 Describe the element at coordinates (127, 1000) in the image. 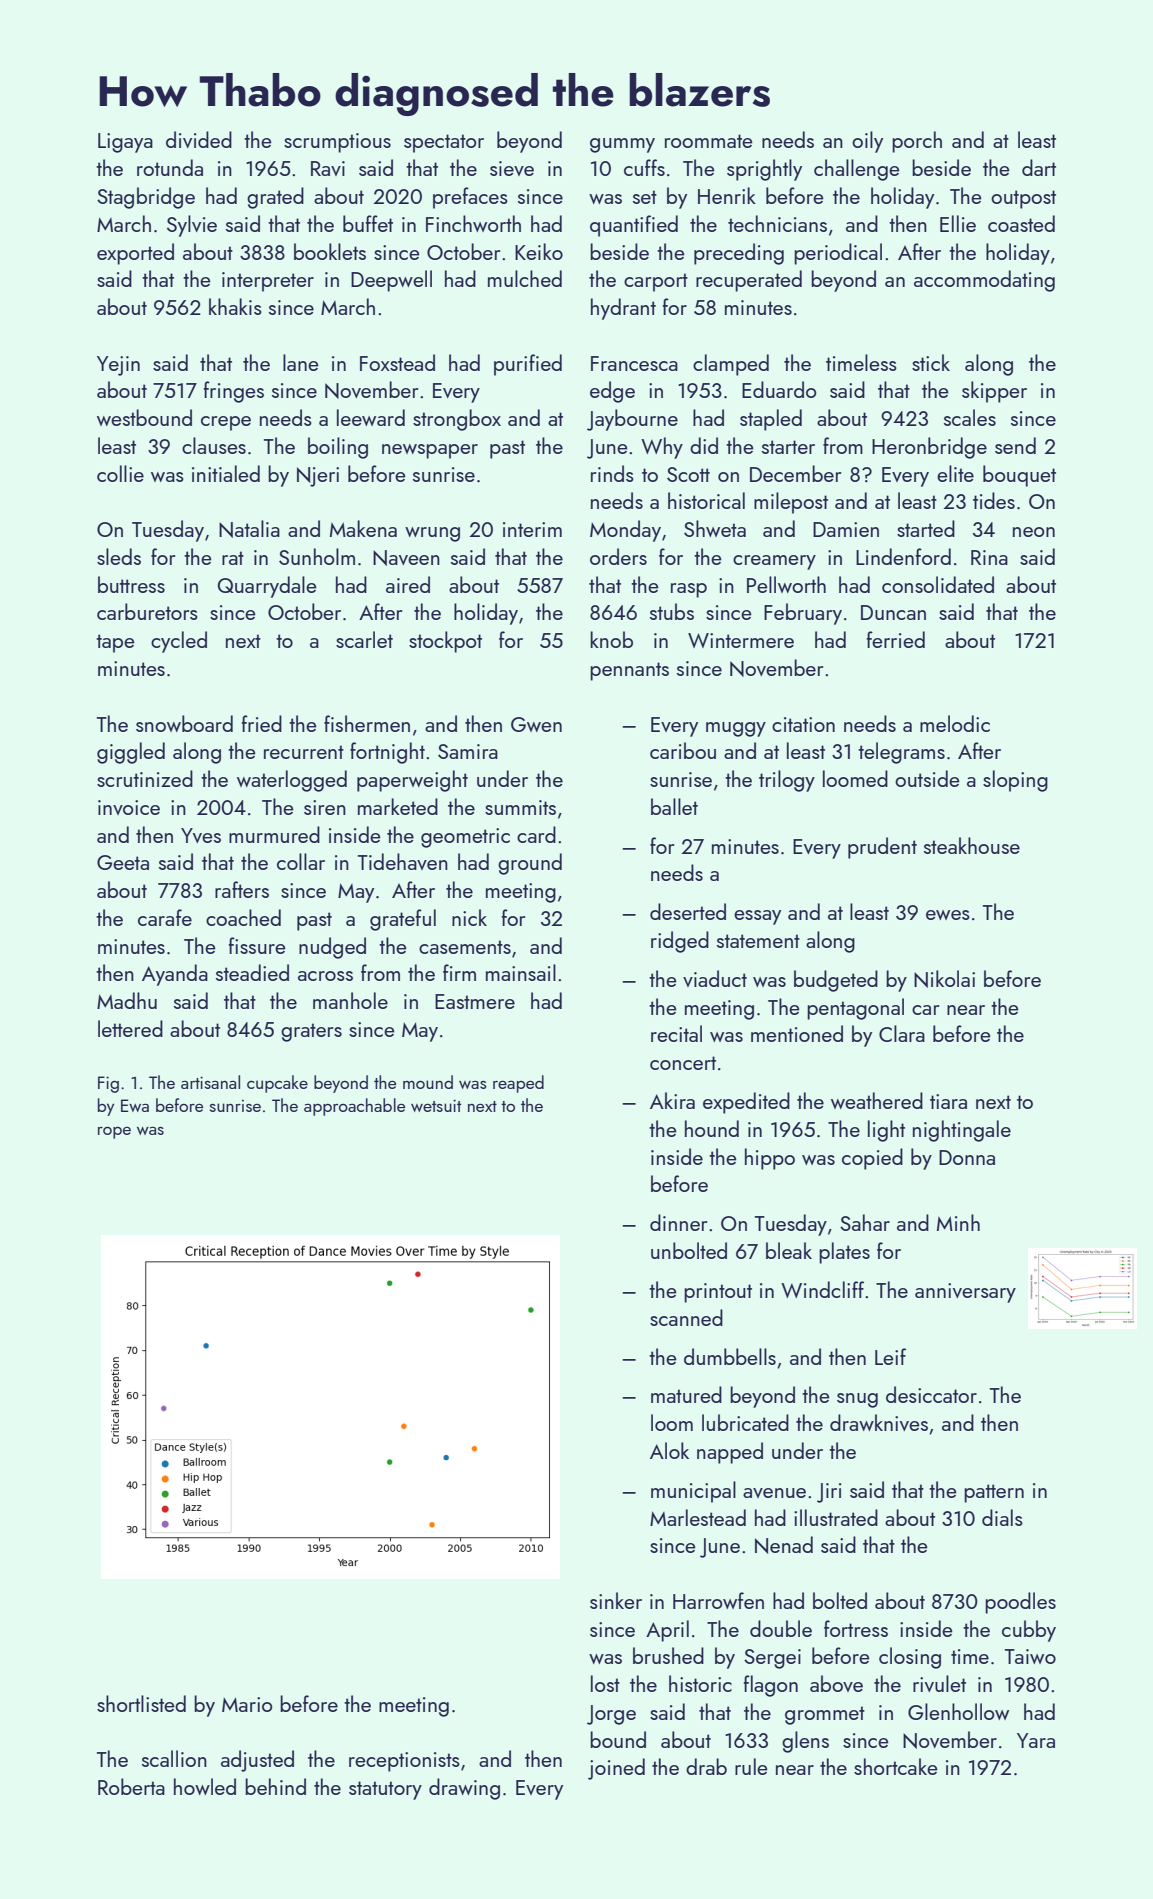

I see `Madhu` at that location.
